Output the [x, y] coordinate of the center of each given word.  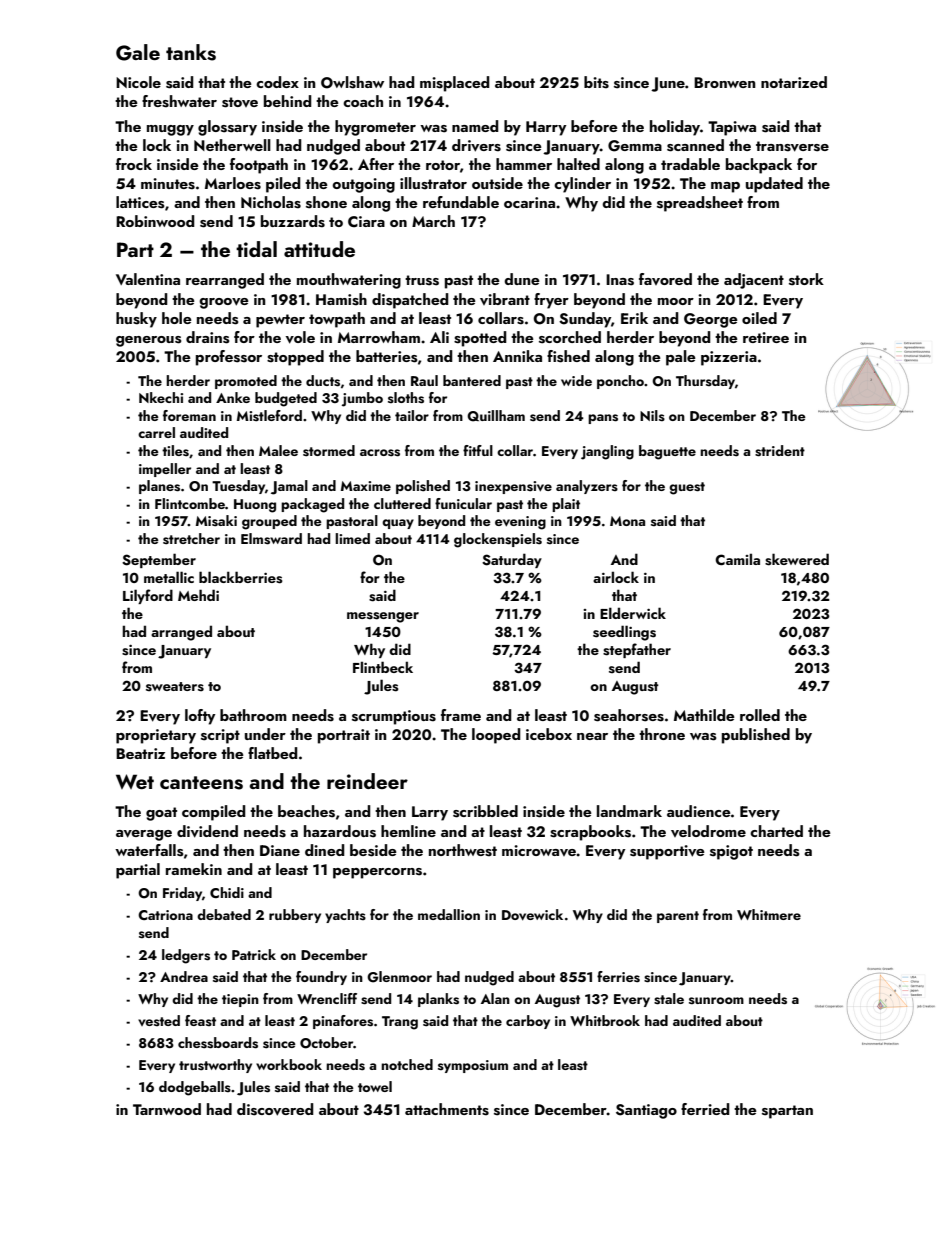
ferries [618, 977]
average [144, 835]
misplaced [455, 84]
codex [277, 82]
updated [774, 185]
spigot [731, 852]
